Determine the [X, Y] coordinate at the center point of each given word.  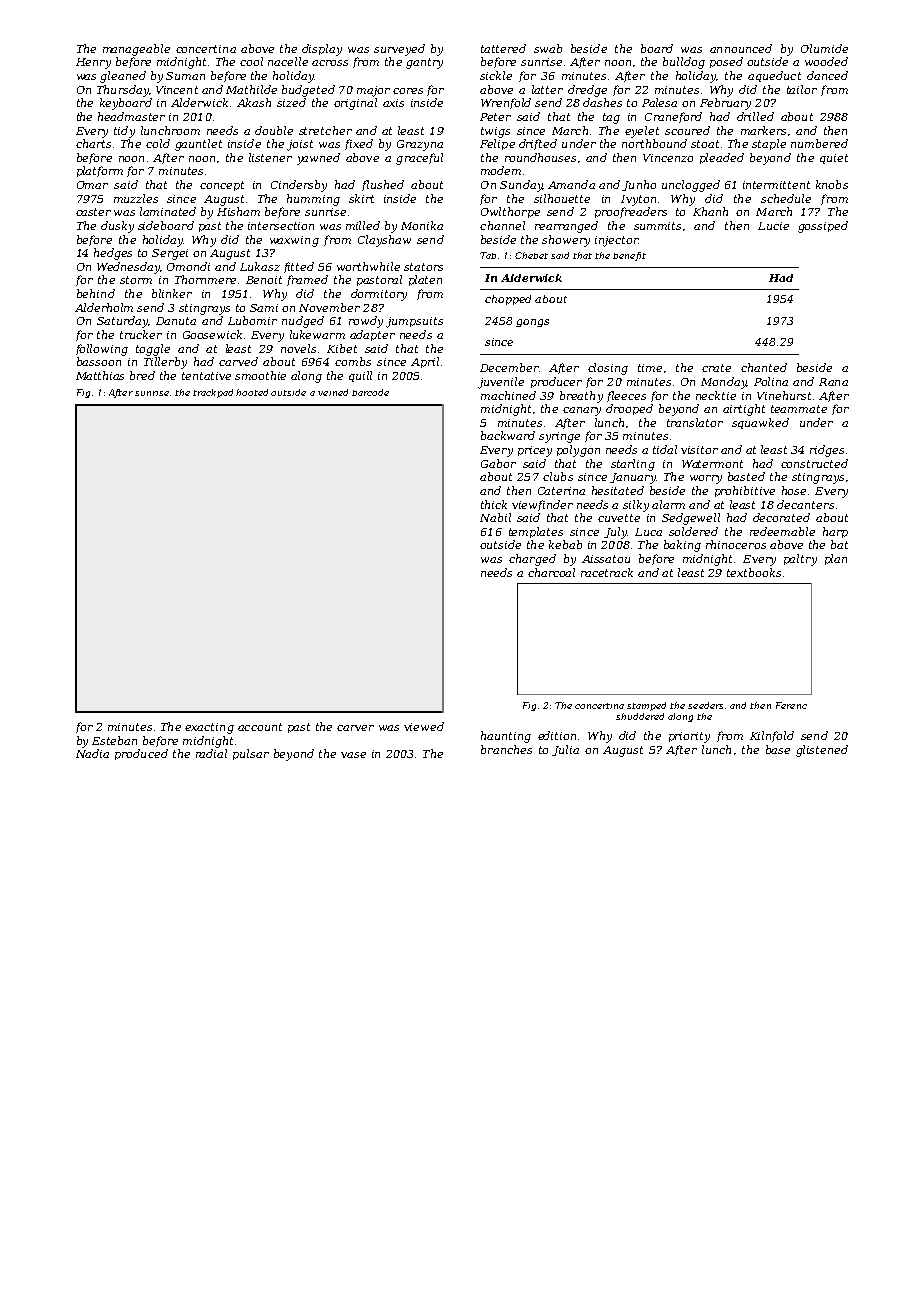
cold [158, 143]
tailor [802, 89]
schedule [786, 198]
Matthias [100, 375]
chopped [508, 300]
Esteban [114, 740]
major [373, 91]
